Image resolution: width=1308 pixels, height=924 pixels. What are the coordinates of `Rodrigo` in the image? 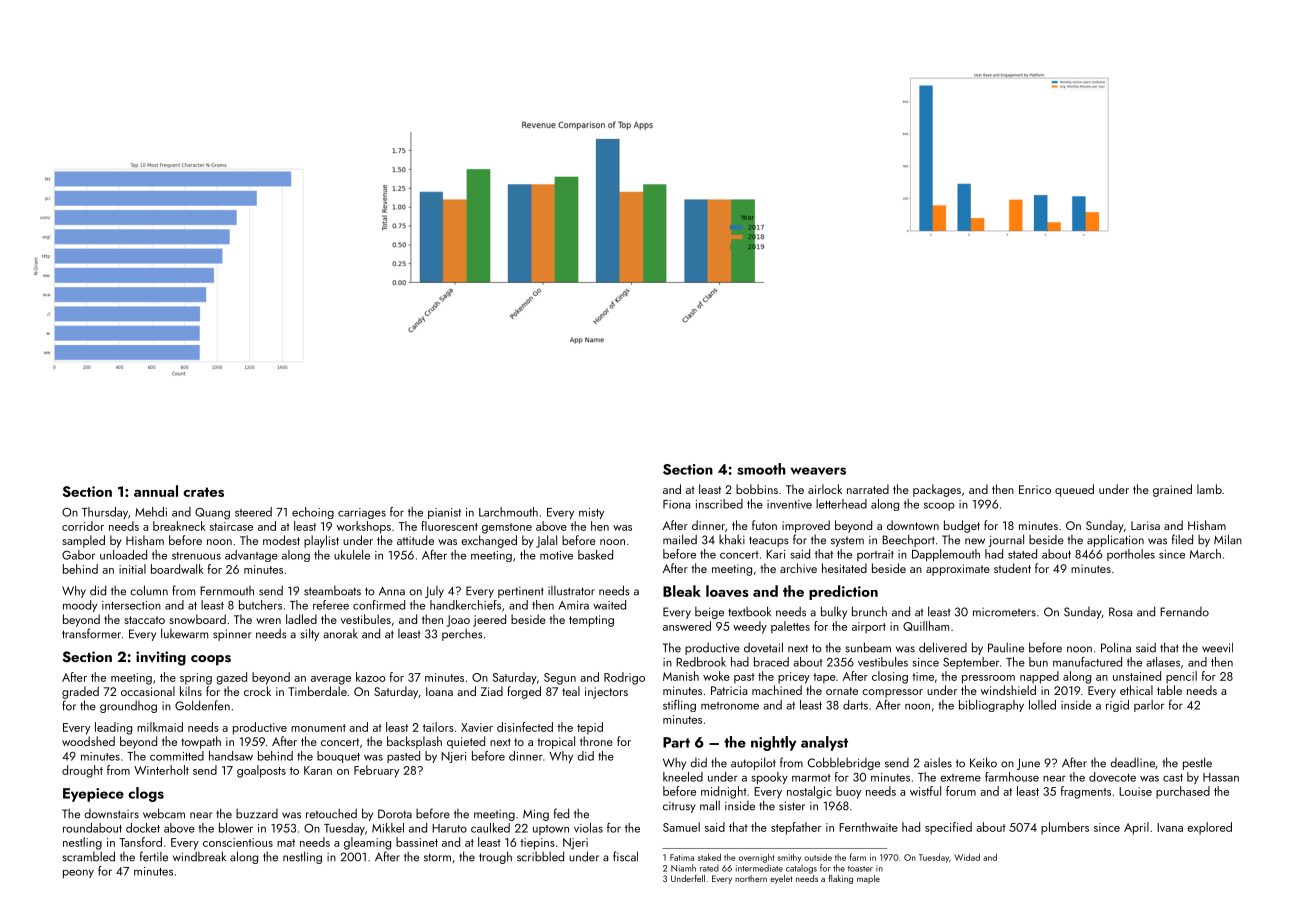 It's located at (624, 678).
